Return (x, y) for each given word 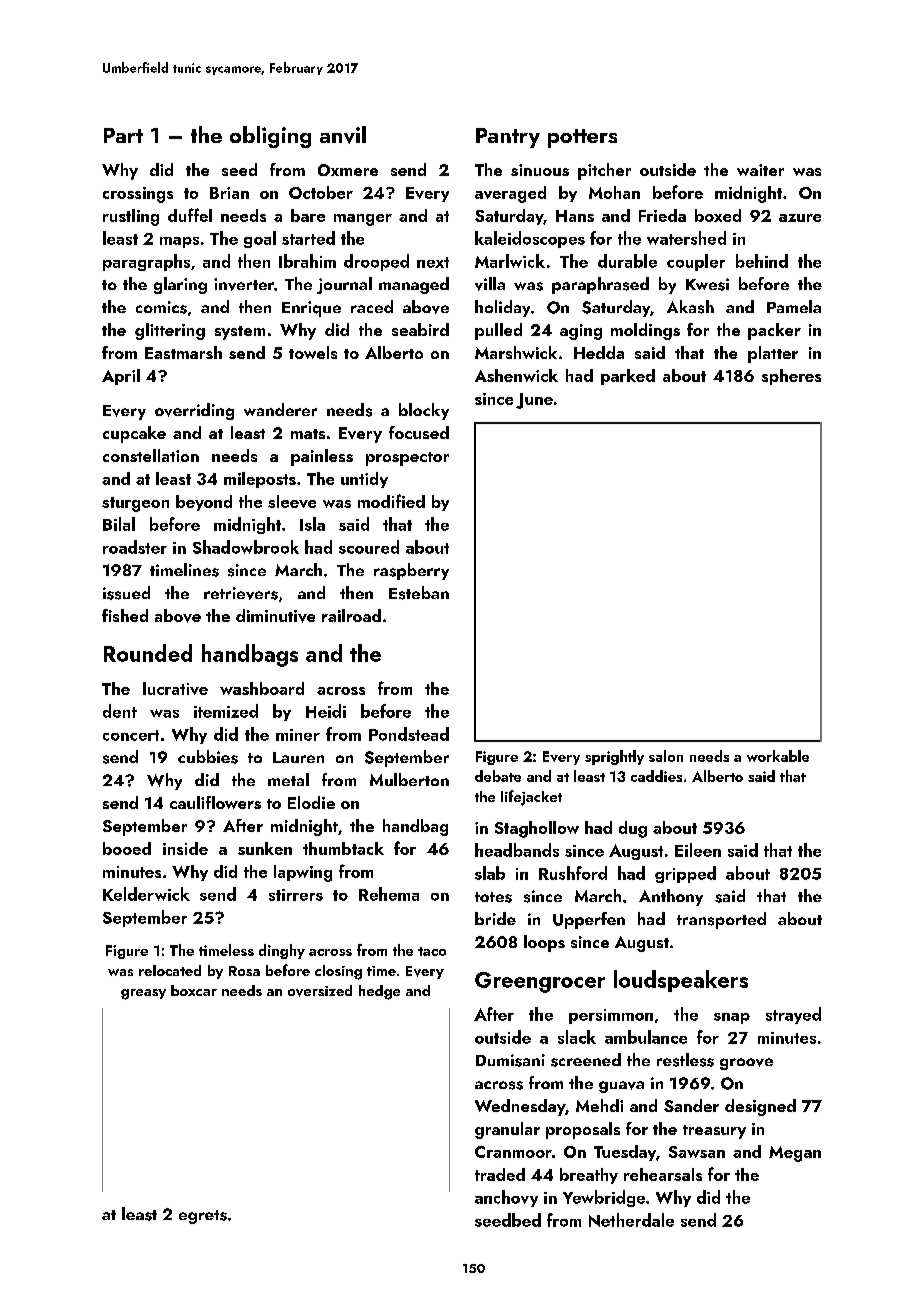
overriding (194, 411)
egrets (203, 1217)
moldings (645, 331)
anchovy (506, 1198)
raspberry (411, 571)
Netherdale (631, 1220)
